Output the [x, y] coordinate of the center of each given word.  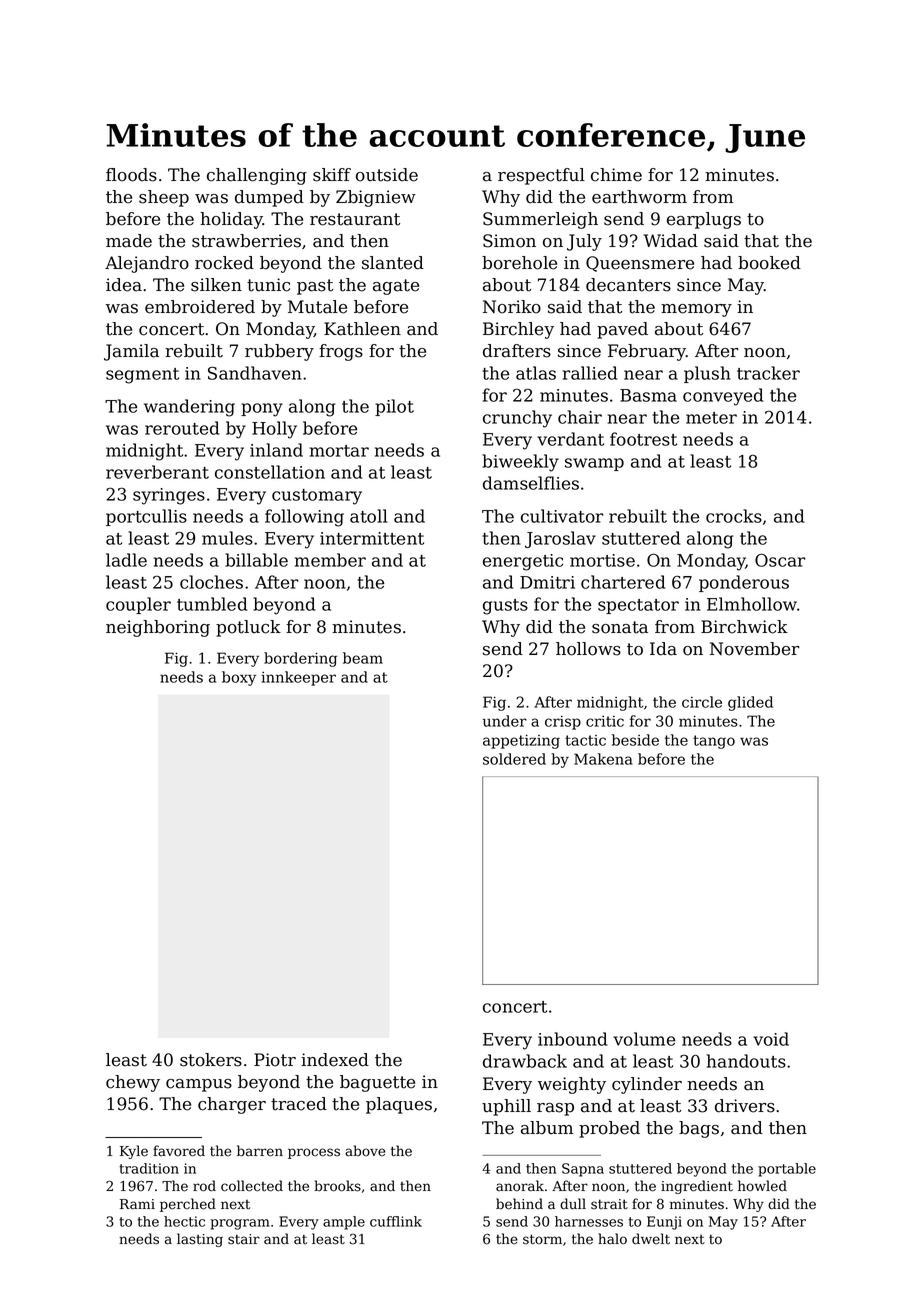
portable [787, 1170]
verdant [570, 439]
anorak [520, 1186]
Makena [603, 759]
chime [616, 175]
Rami [137, 1204]
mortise [602, 560]
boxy [239, 678]
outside [387, 175]
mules [227, 538]
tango [714, 742]
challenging [257, 176]
